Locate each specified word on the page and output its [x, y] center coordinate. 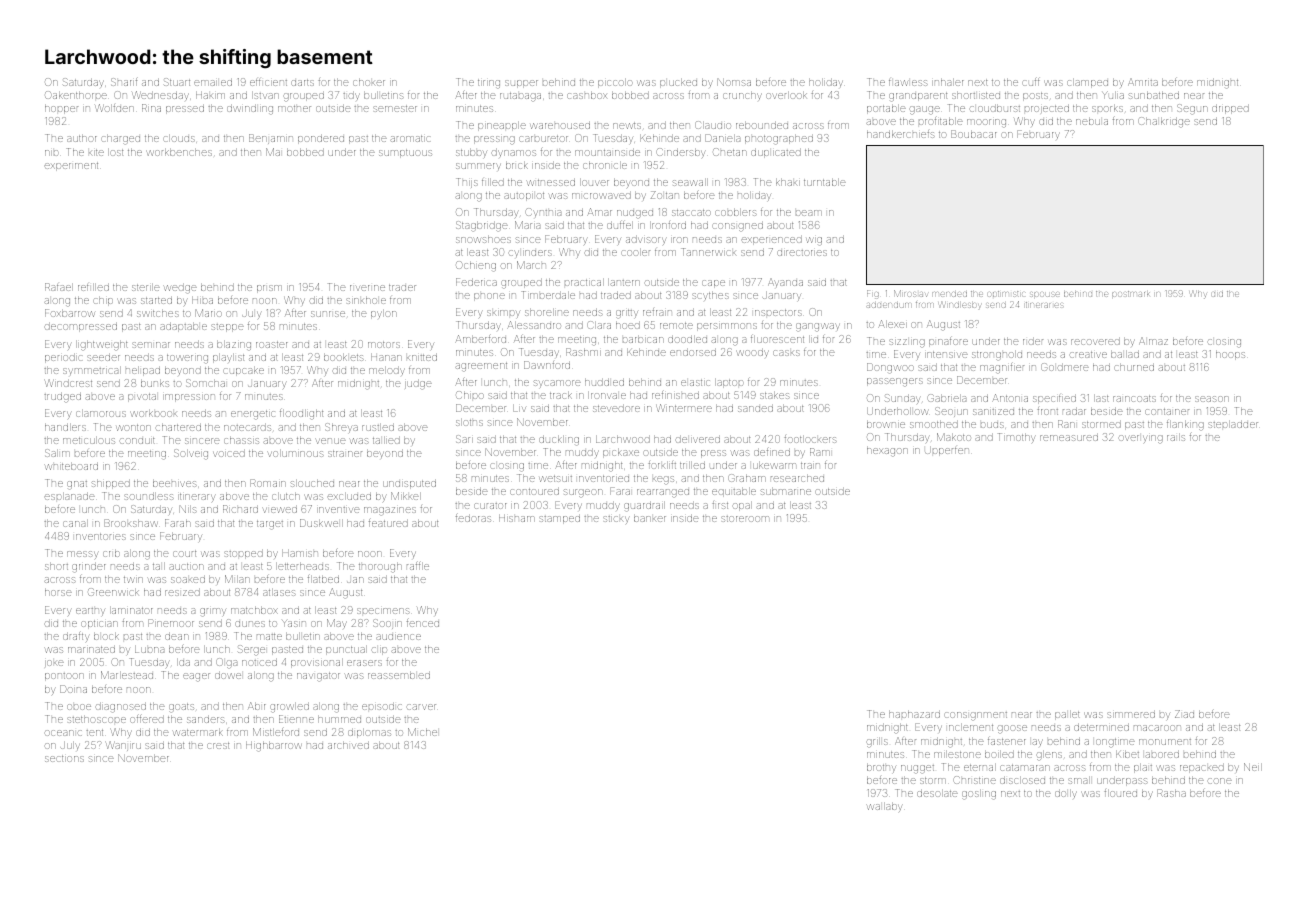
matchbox [254, 610]
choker [369, 82]
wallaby [885, 807]
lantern [624, 282]
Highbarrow [274, 747]
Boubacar [974, 134]
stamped [559, 519]
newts [627, 125]
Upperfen [947, 451]
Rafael [59, 287]
